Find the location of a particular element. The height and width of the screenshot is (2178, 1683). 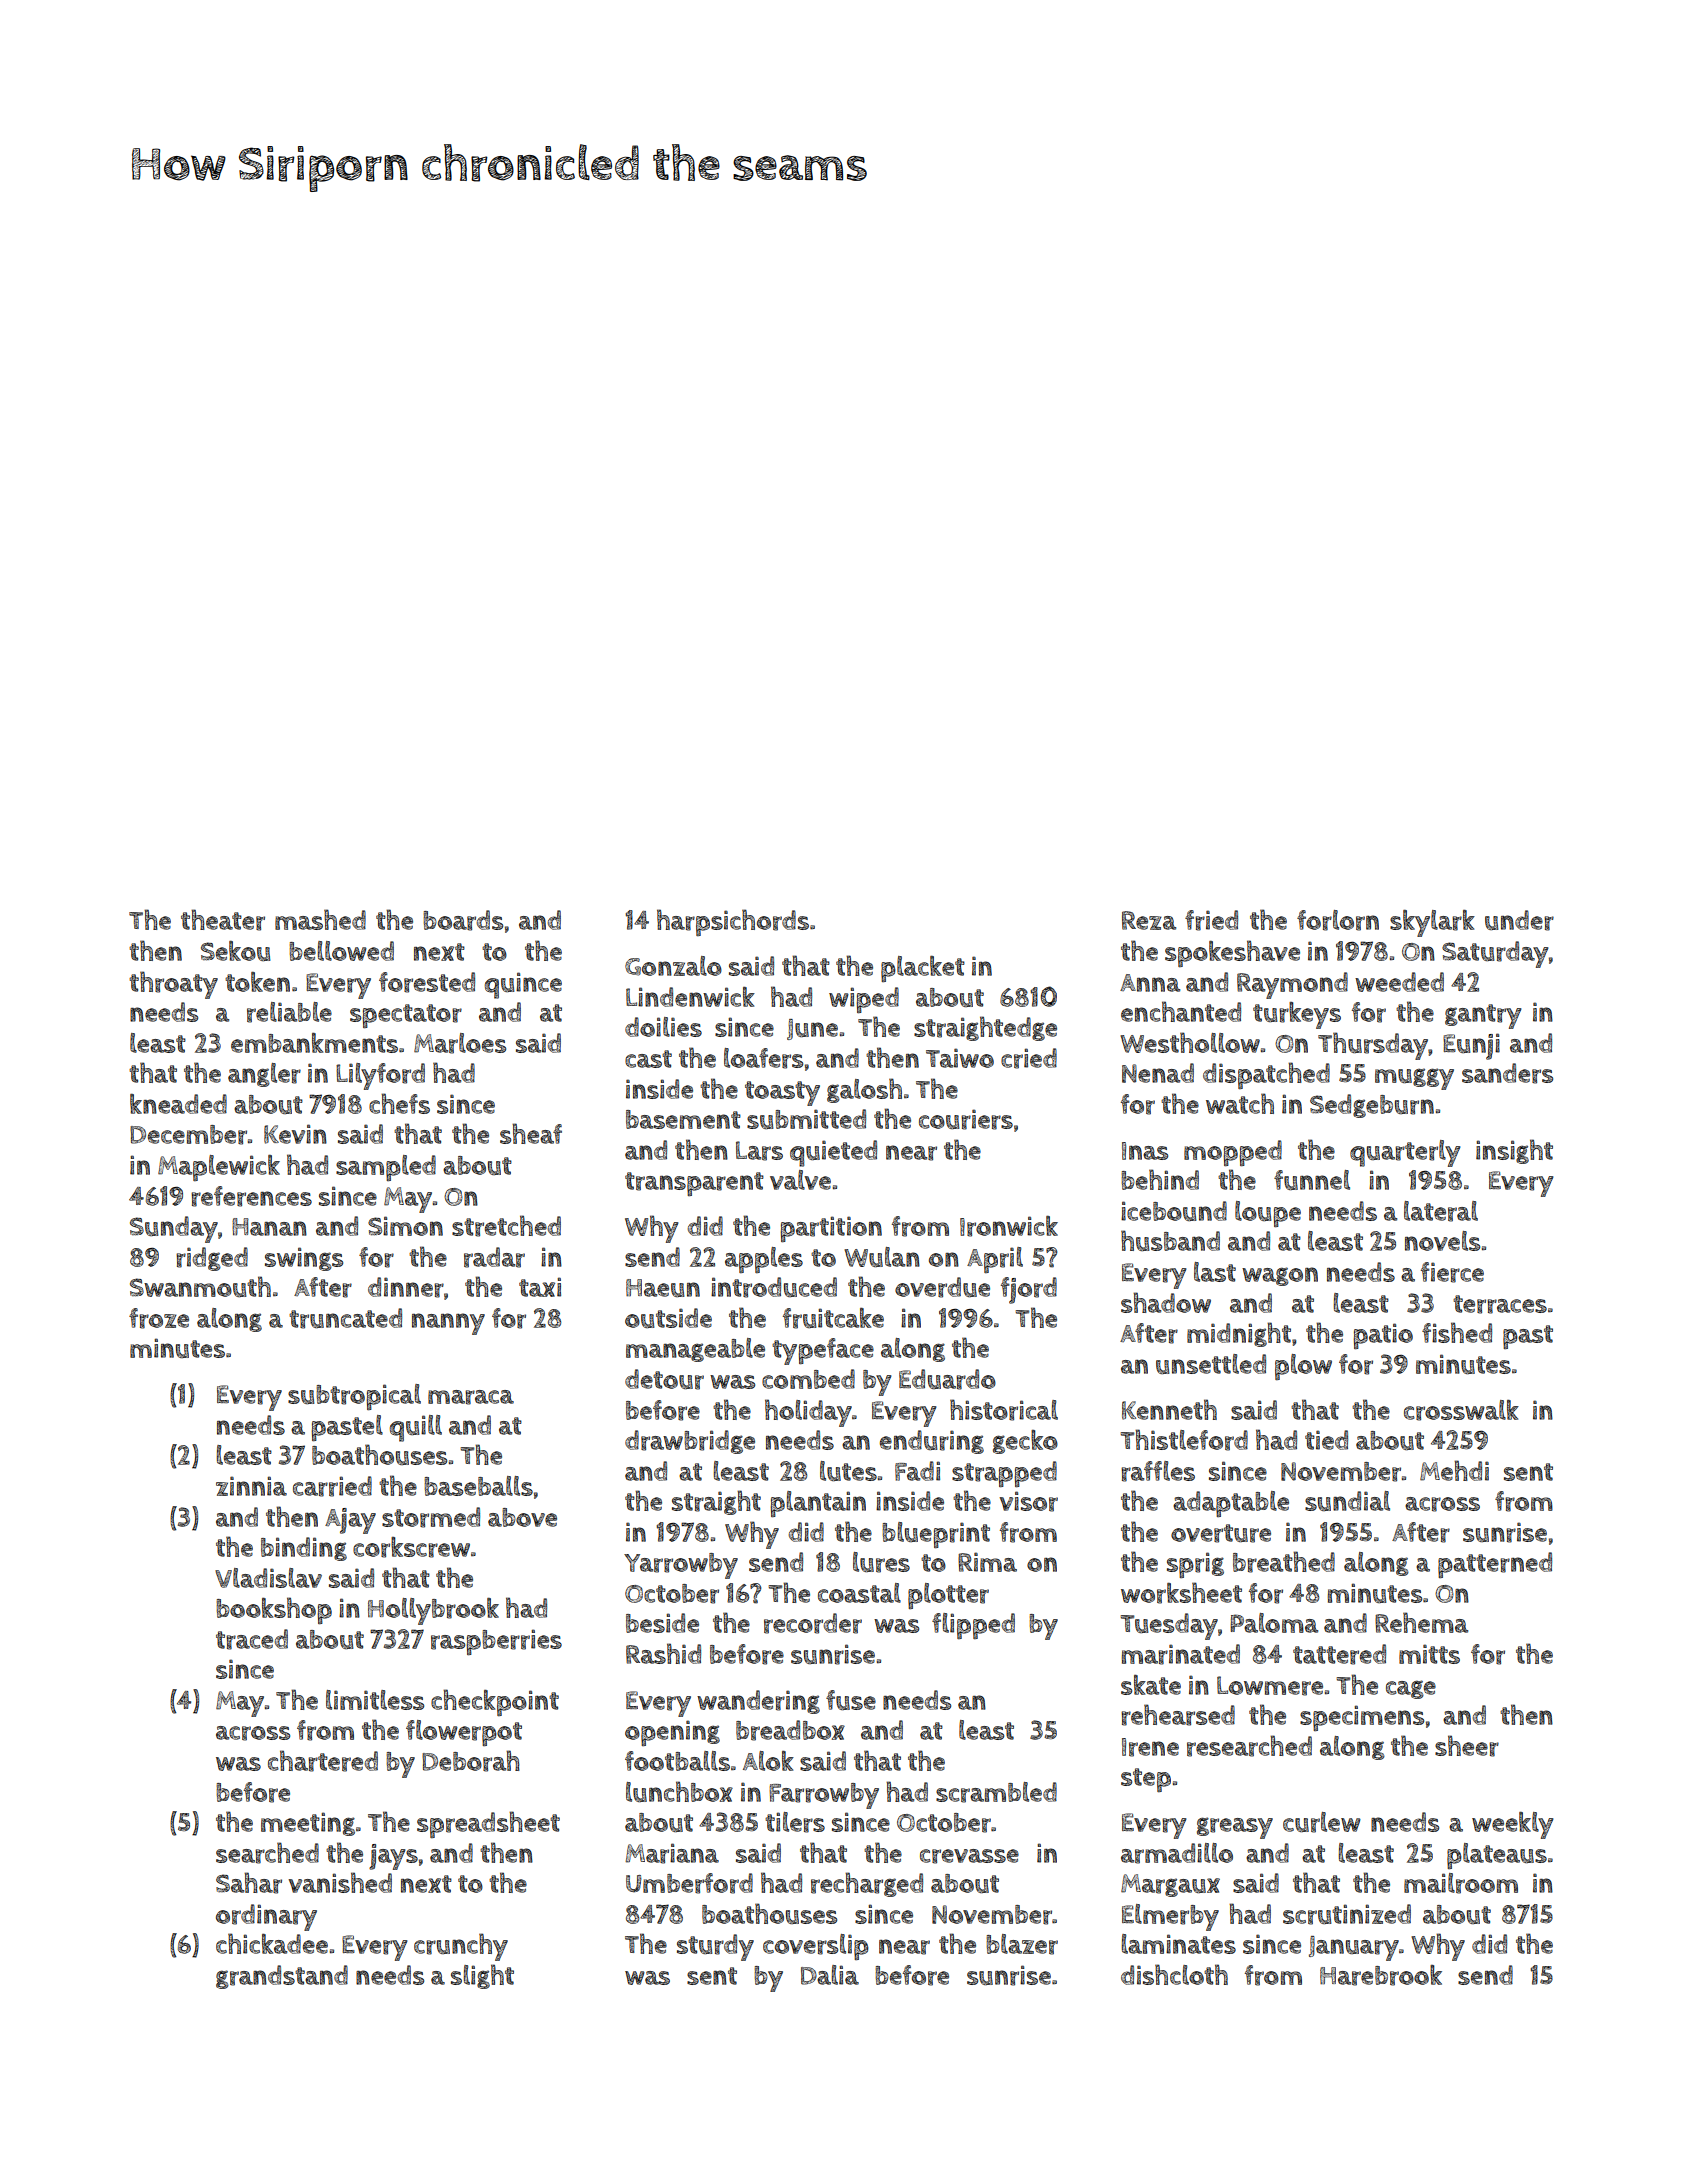

harpsichords is located at coordinates (733, 922).
